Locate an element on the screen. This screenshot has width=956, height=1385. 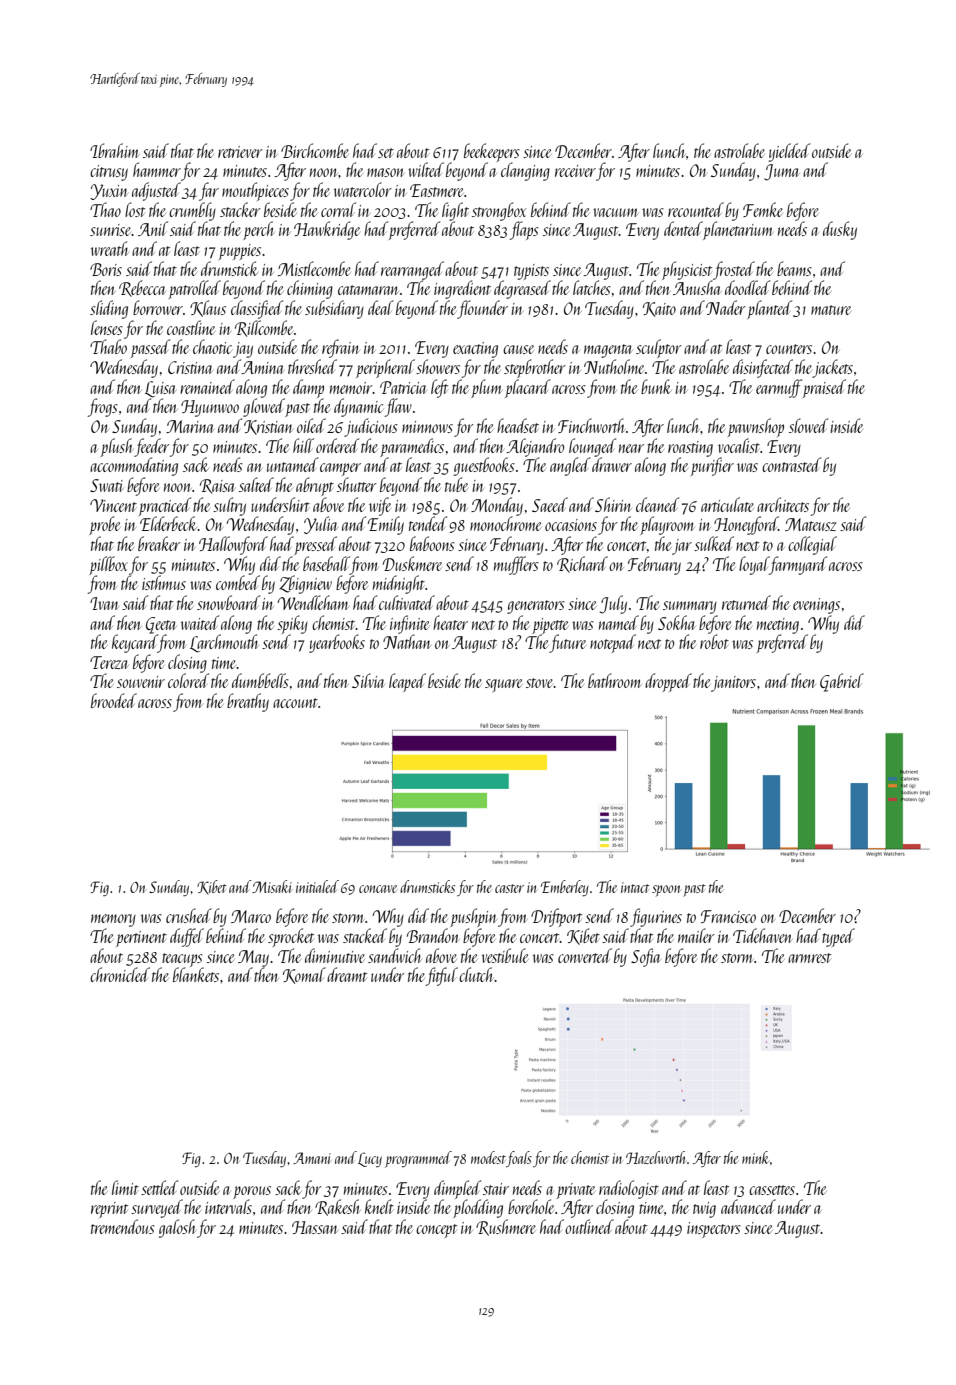
beekeepers is located at coordinates (492, 153).
